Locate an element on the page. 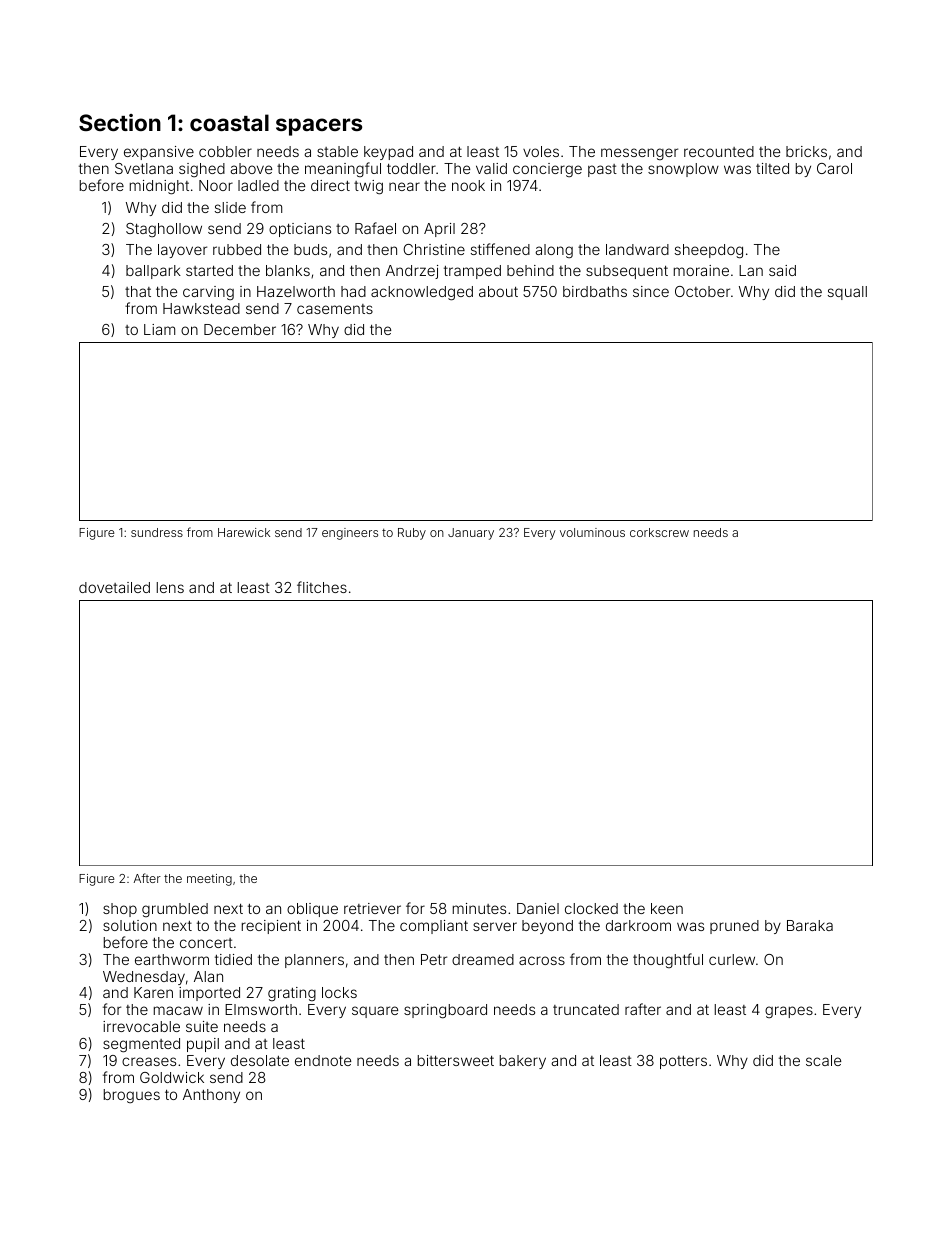  retriever is located at coordinates (372, 908).
